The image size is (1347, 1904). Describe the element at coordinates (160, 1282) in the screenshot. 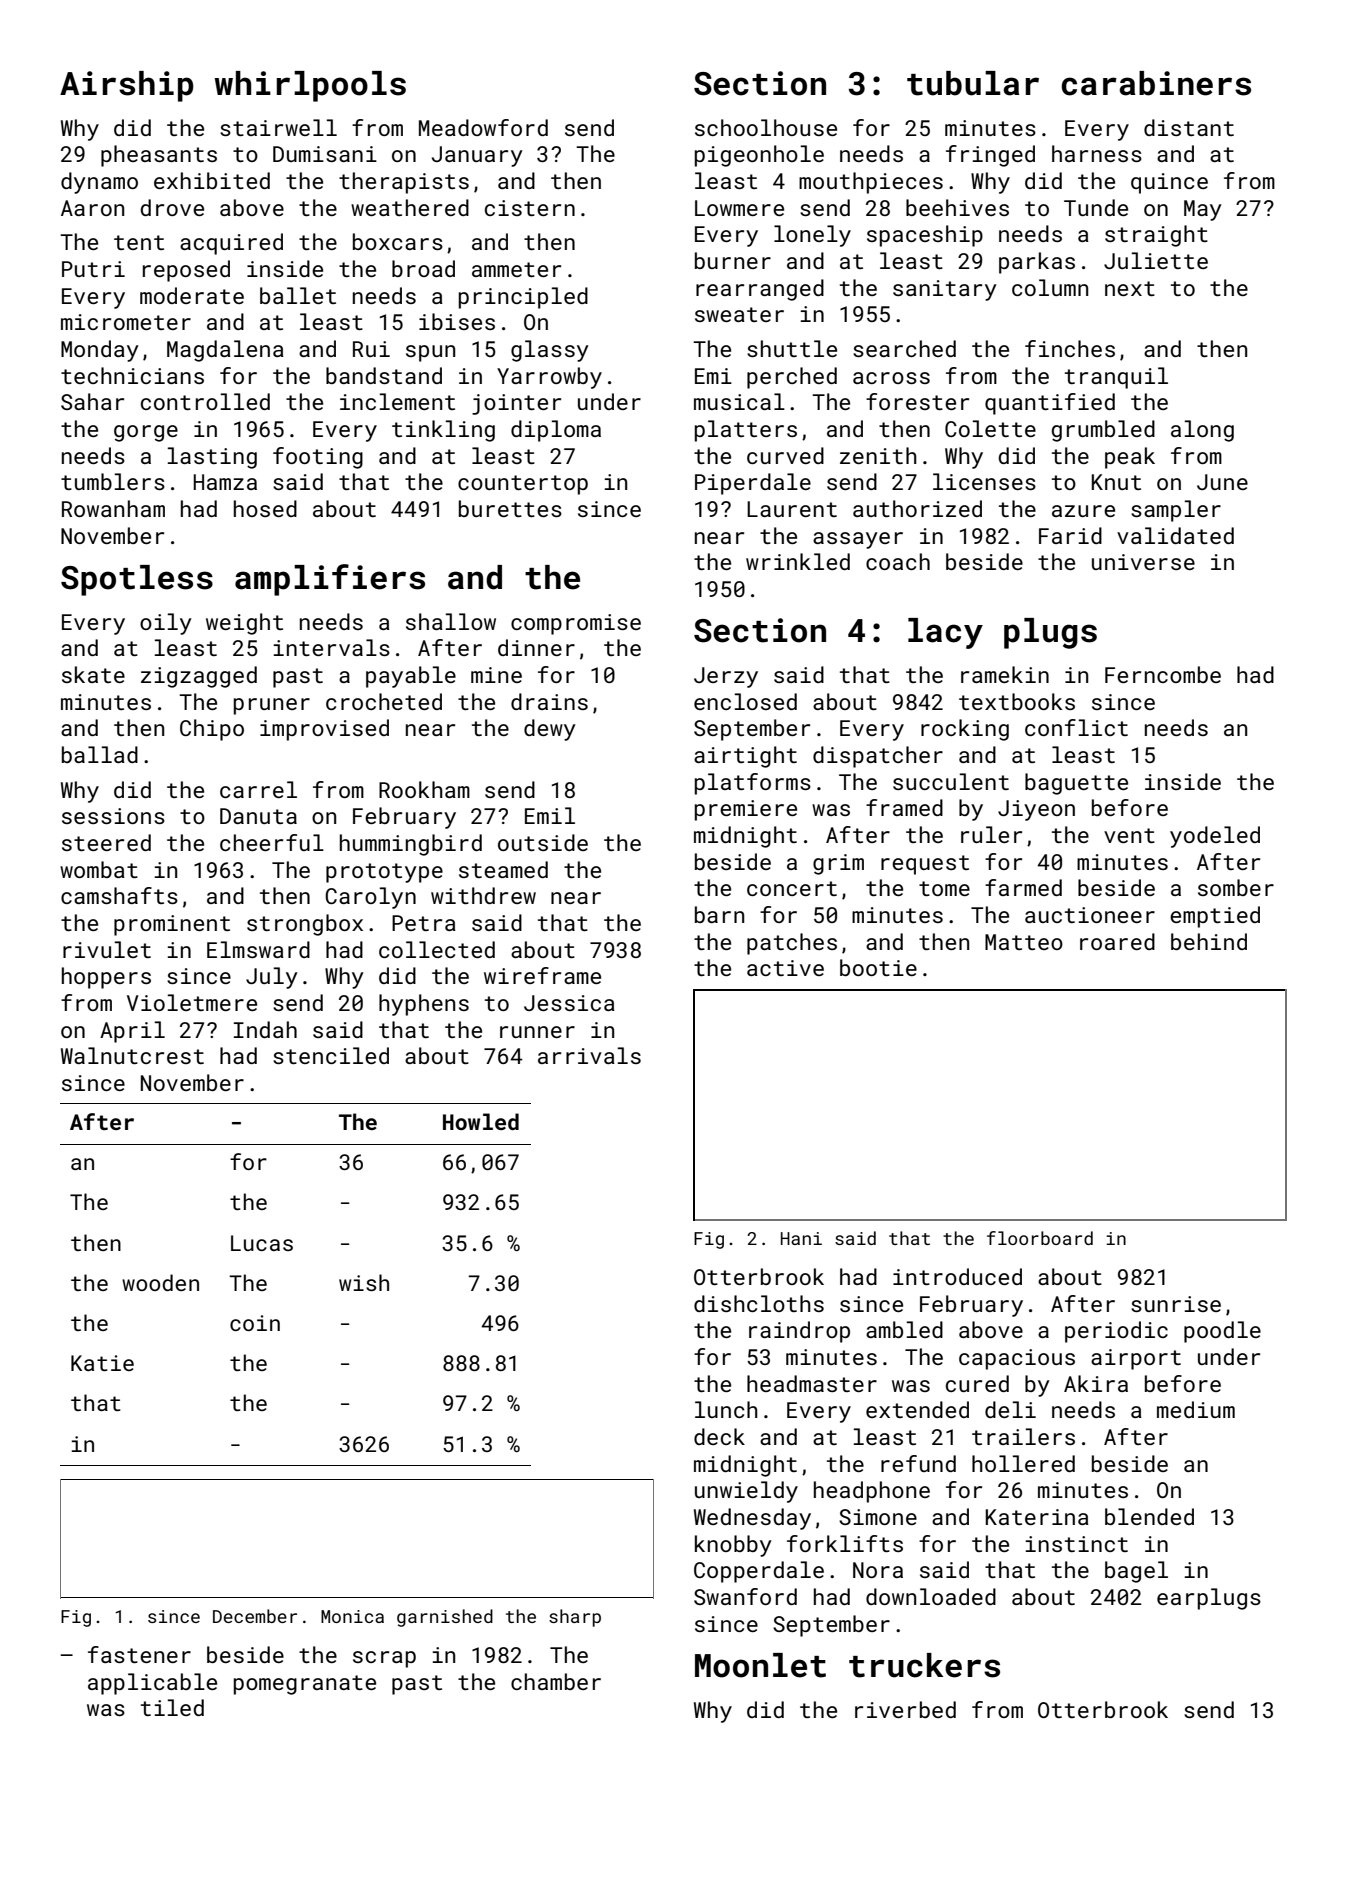

I see `wooden` at that location.
